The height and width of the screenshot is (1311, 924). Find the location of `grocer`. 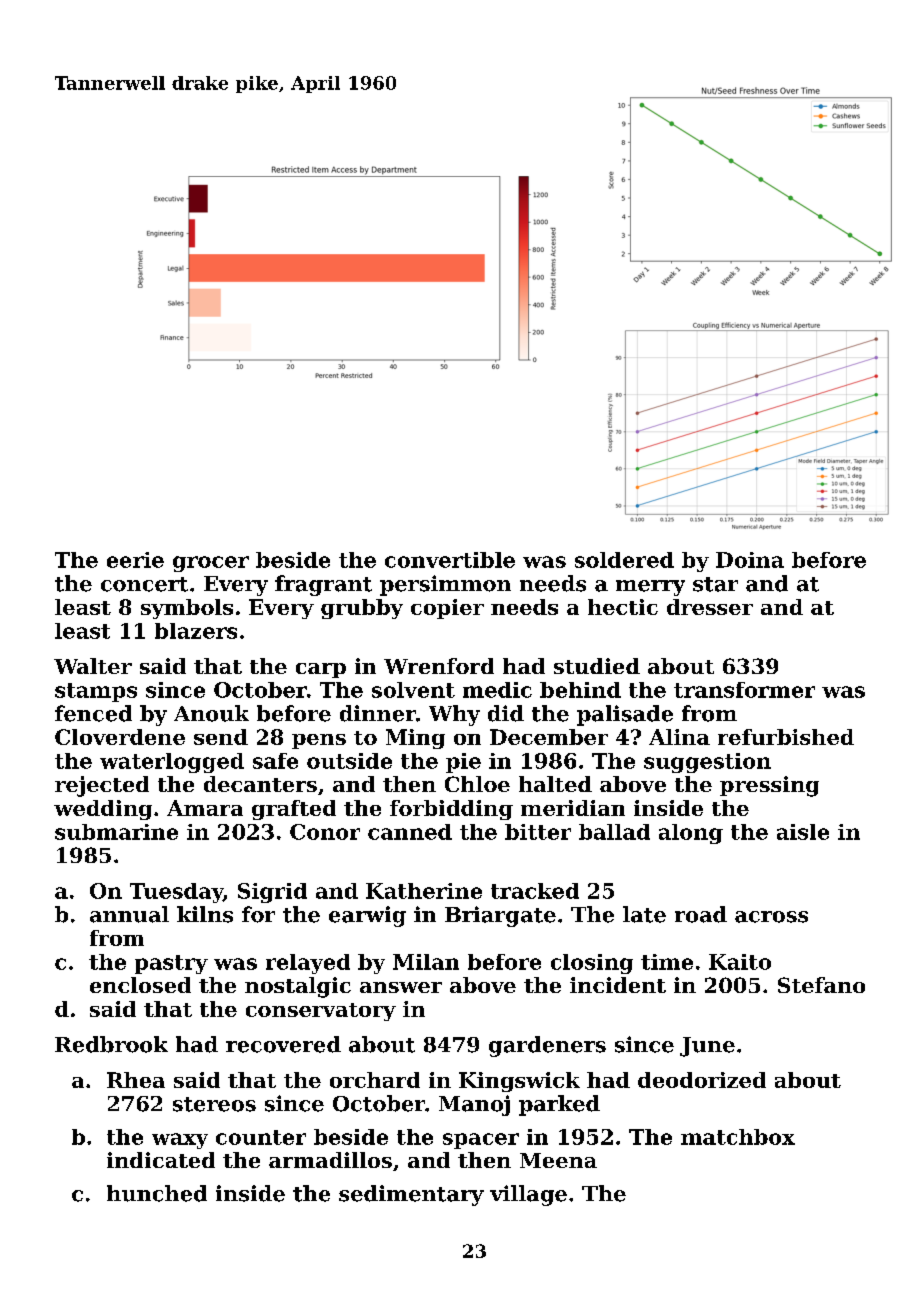

grocer is located at coordinates (211, 564).
